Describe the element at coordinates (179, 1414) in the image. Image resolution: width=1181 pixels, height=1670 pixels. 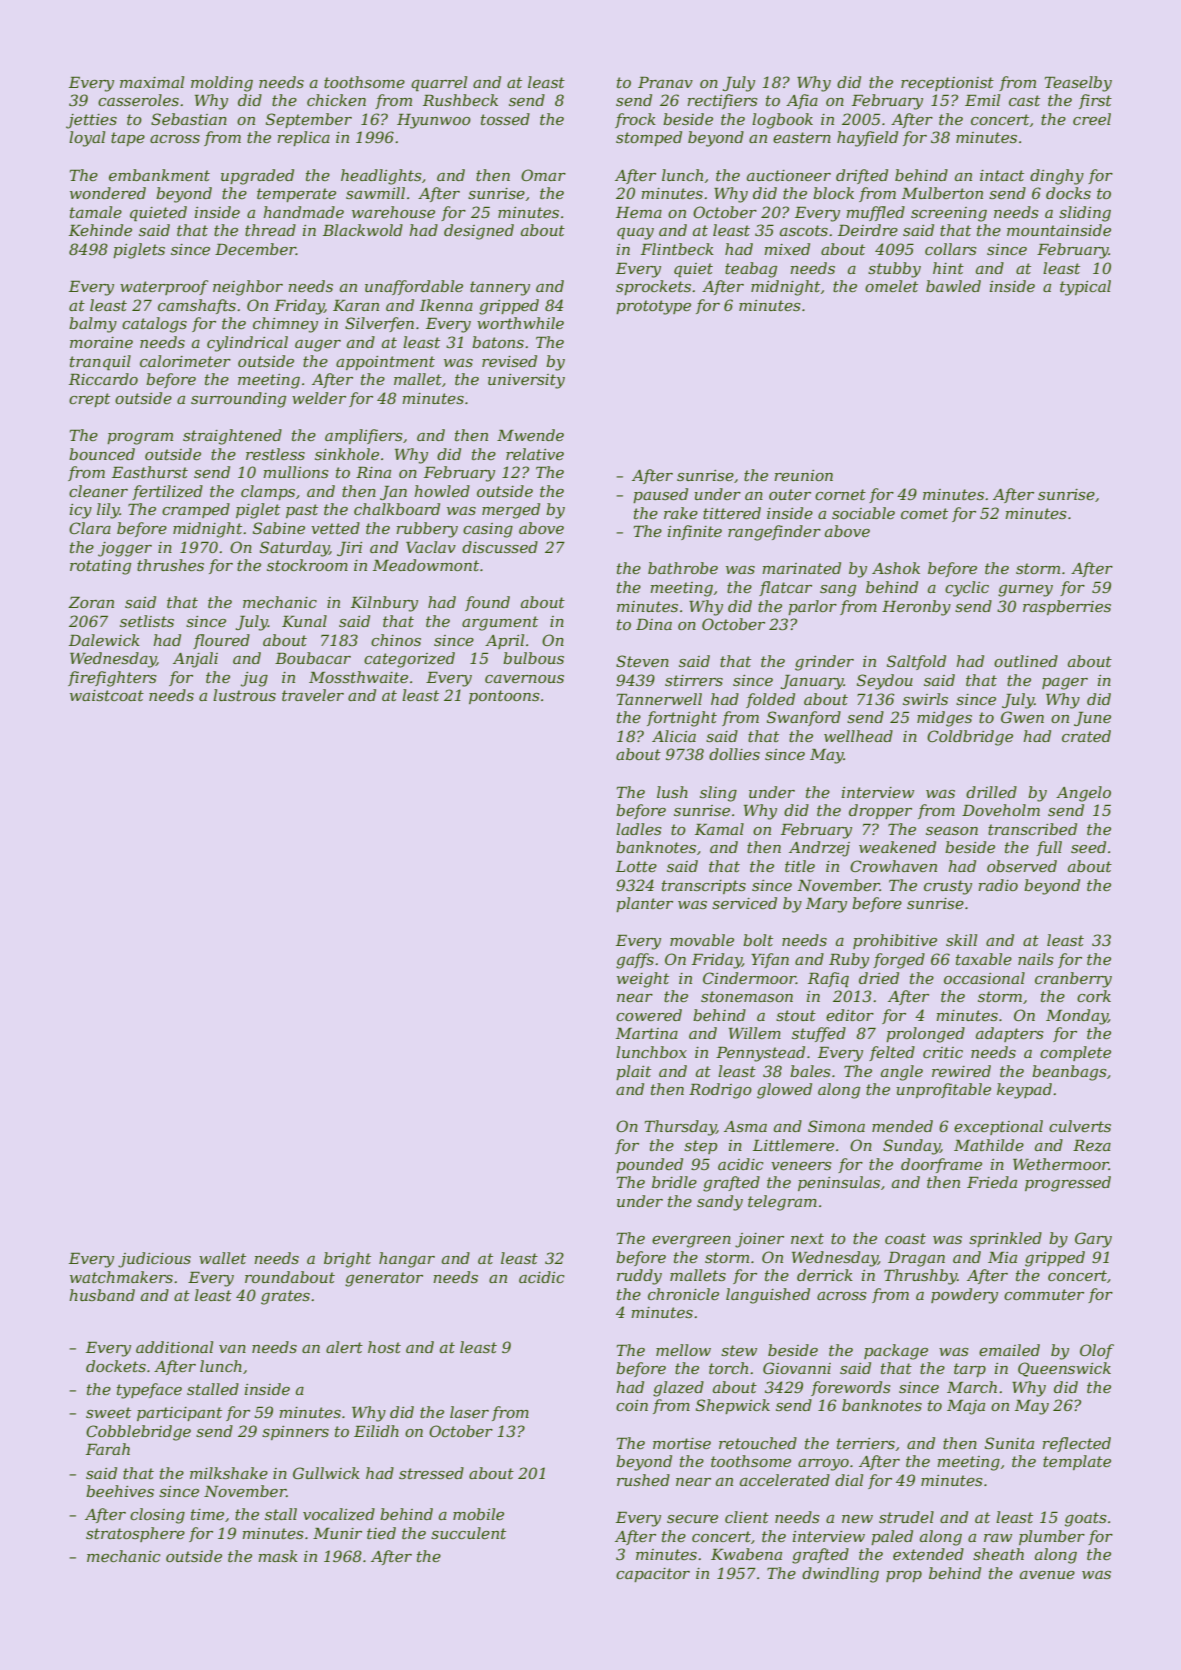
I see `participant` at that location.
